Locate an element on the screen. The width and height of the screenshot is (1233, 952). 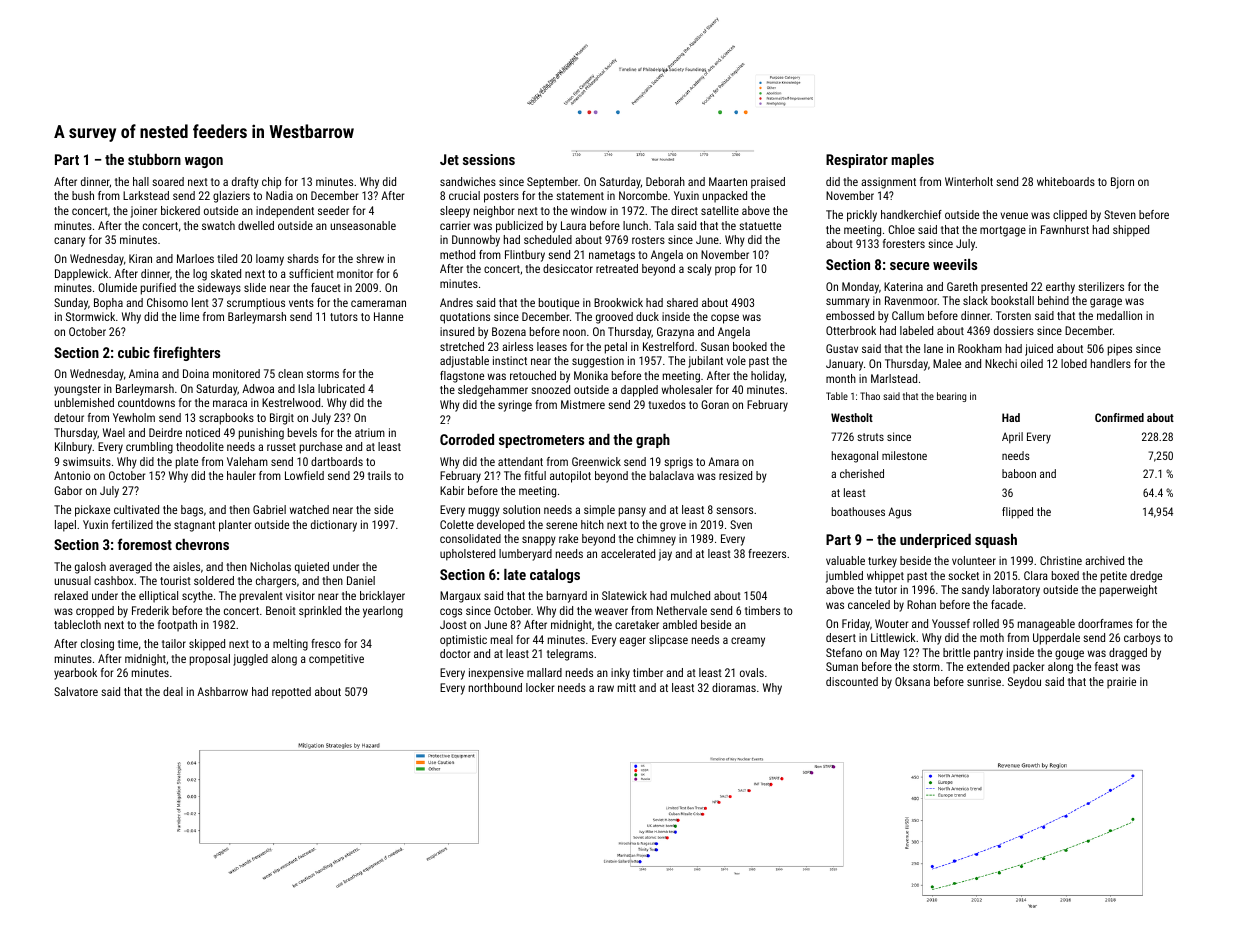
theodolite is located at coordinates (200, 446).
